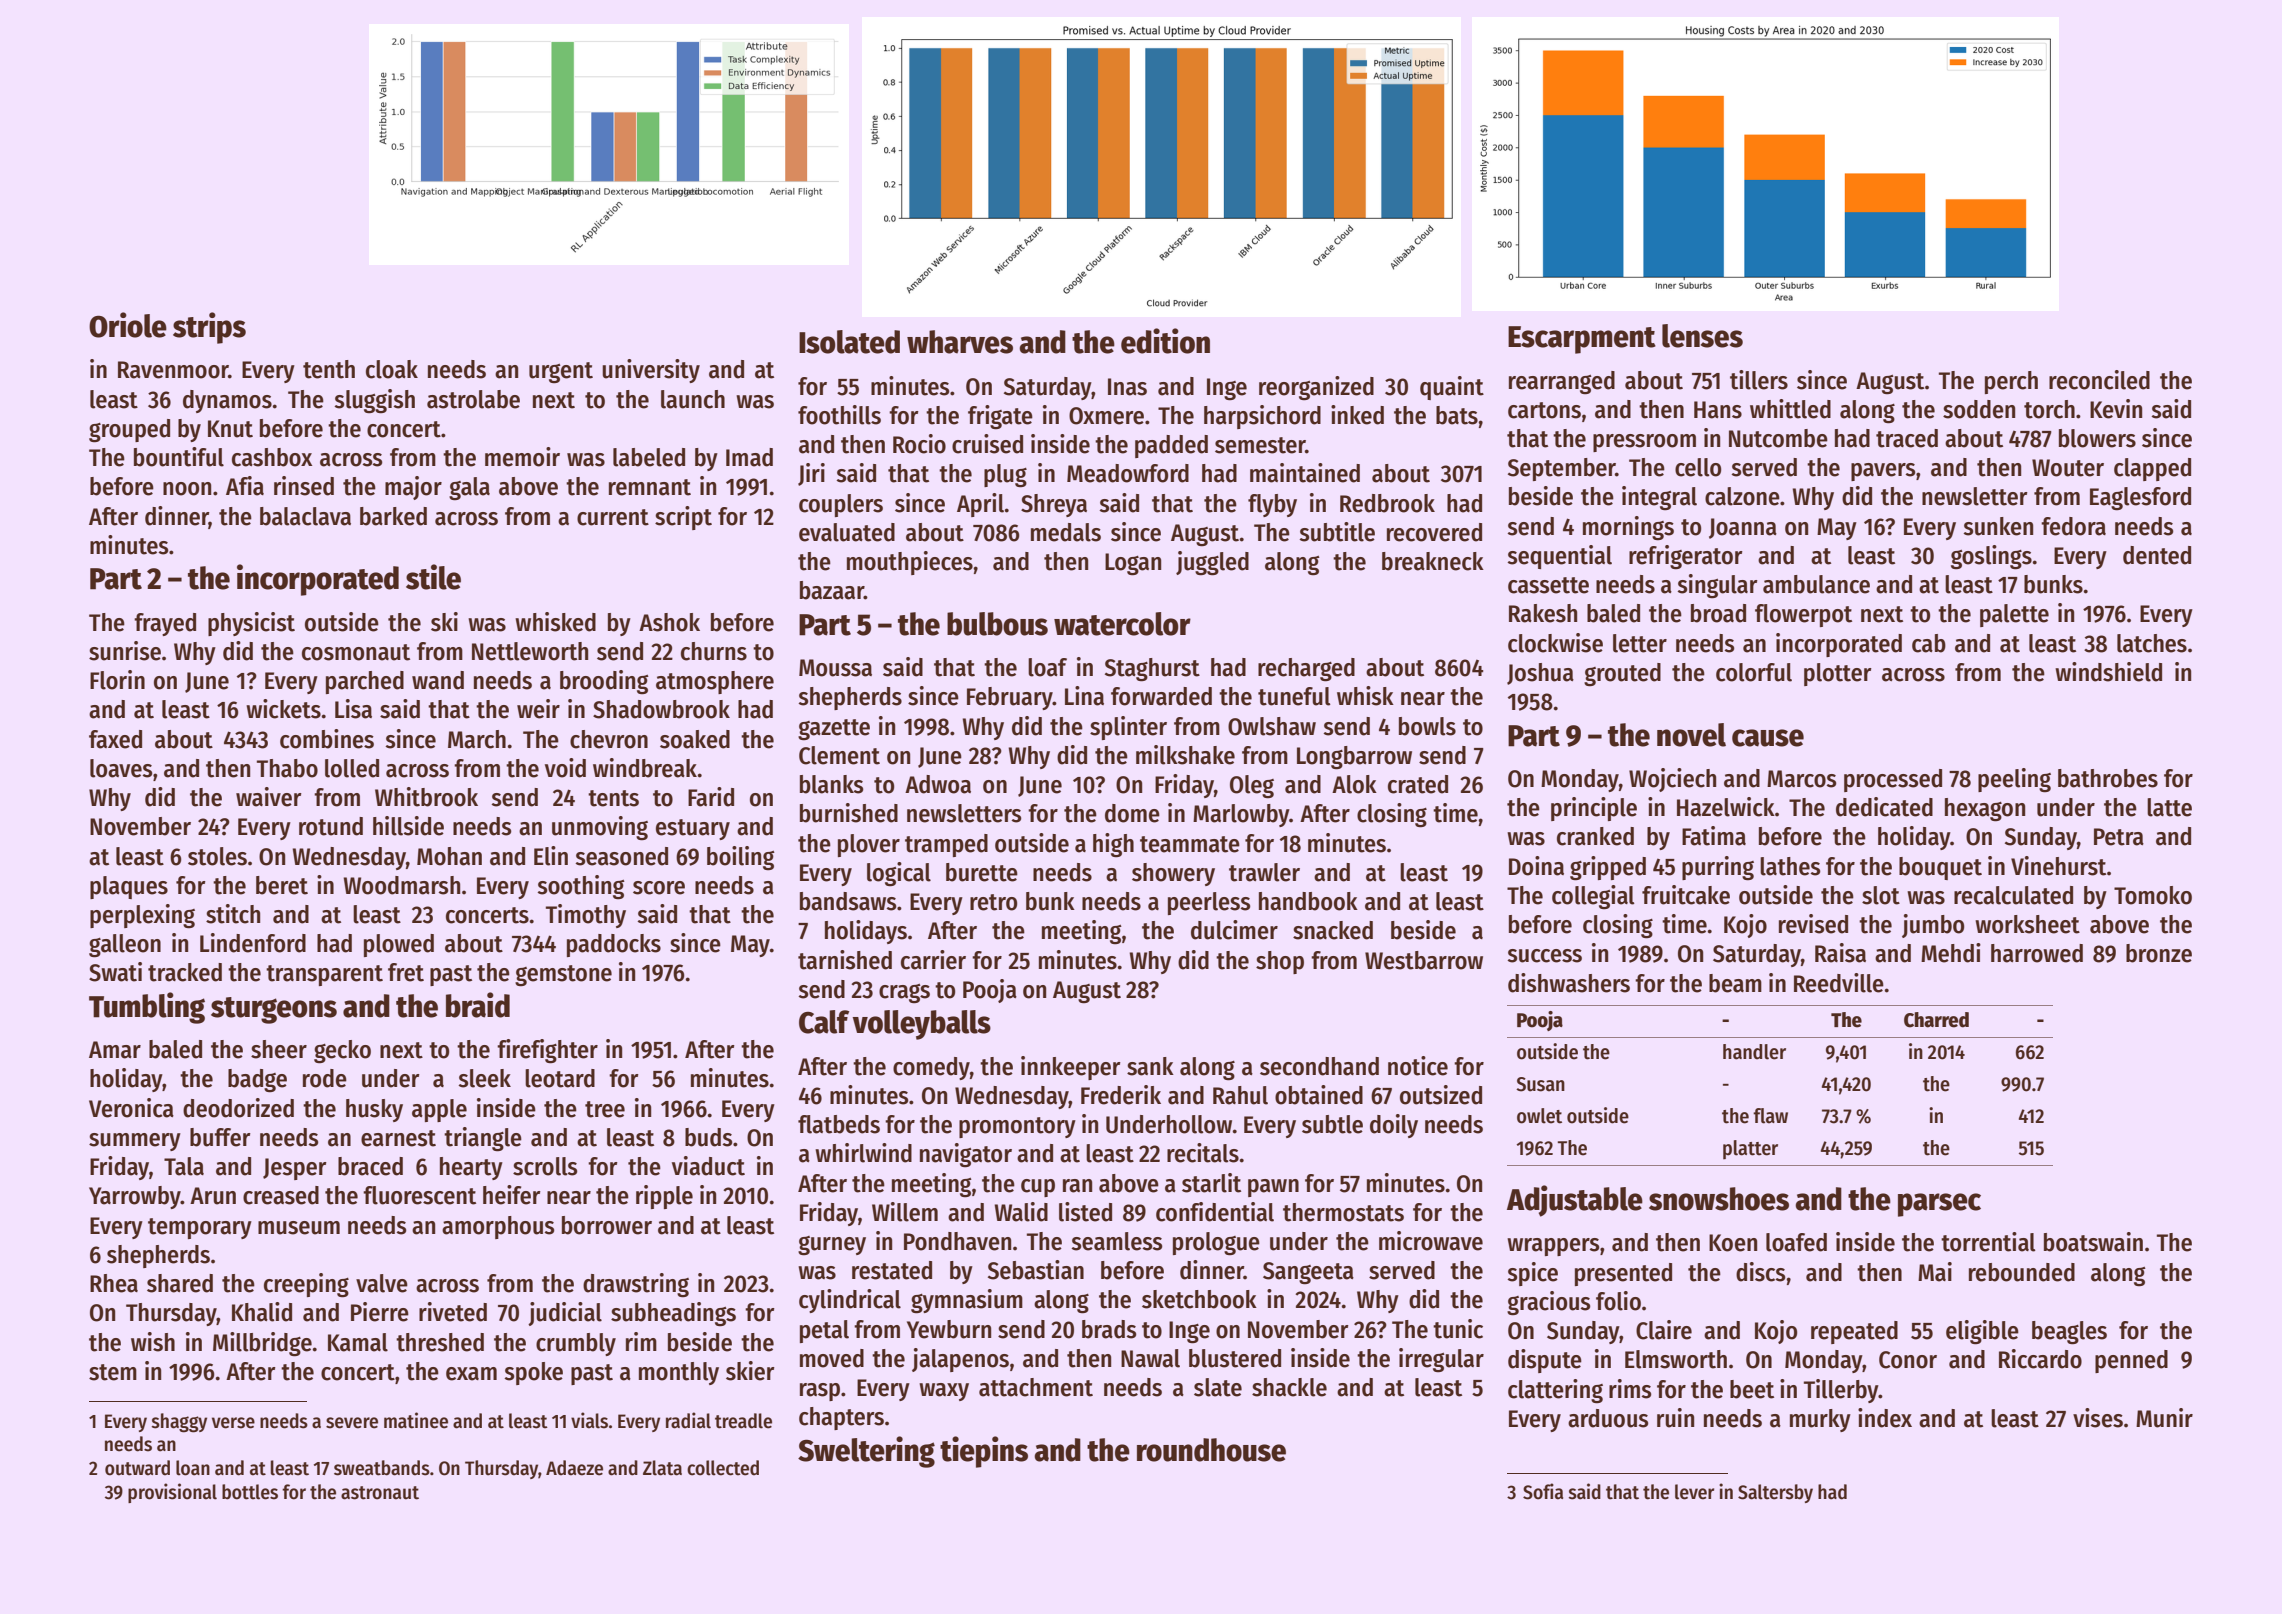 The height and width of the page is (1614, 2282). Describe the element at coordinates (538, 709) in the page. I see `weir` at that location.
